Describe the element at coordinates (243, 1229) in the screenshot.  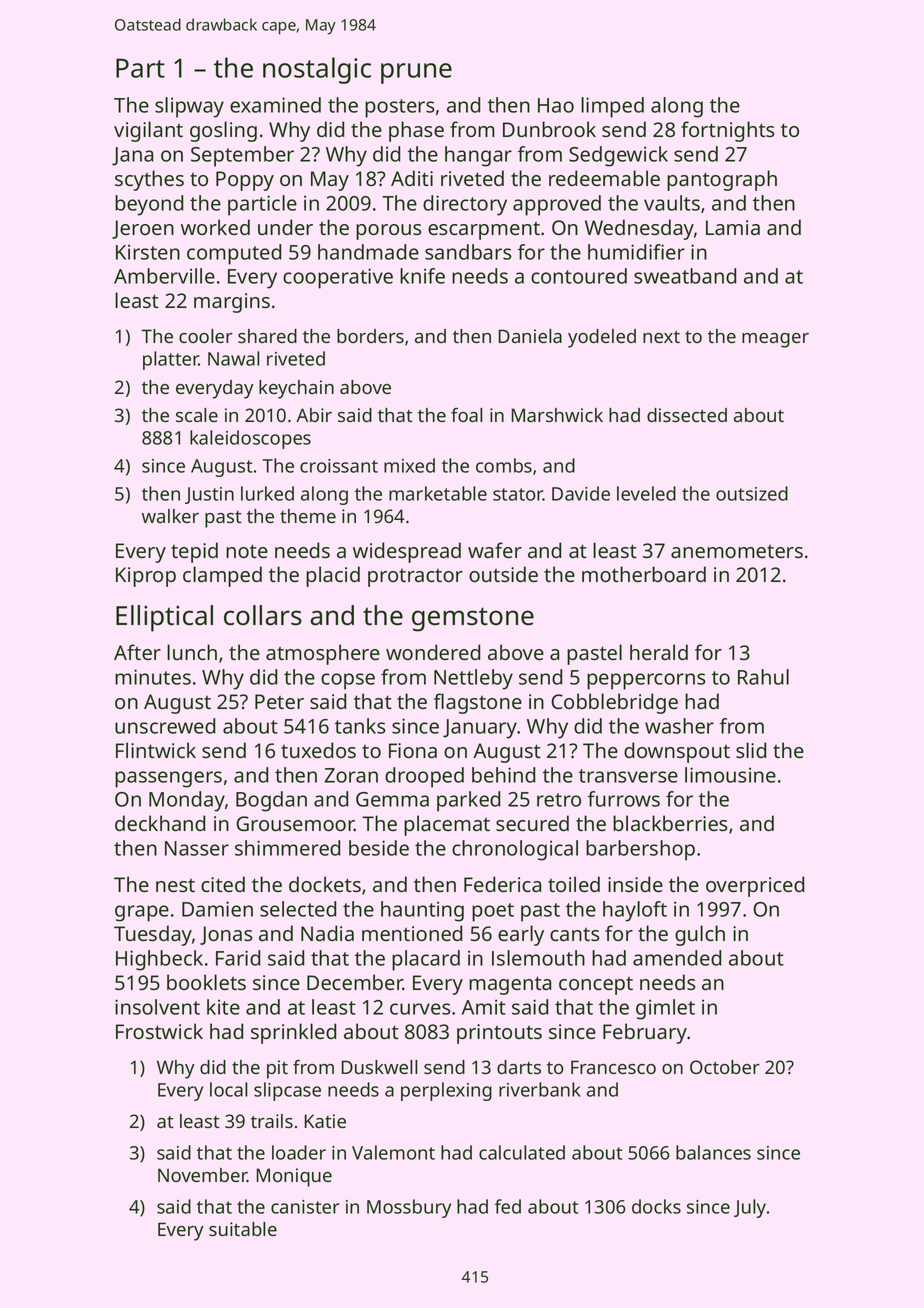
I see `suitable` at that location.
